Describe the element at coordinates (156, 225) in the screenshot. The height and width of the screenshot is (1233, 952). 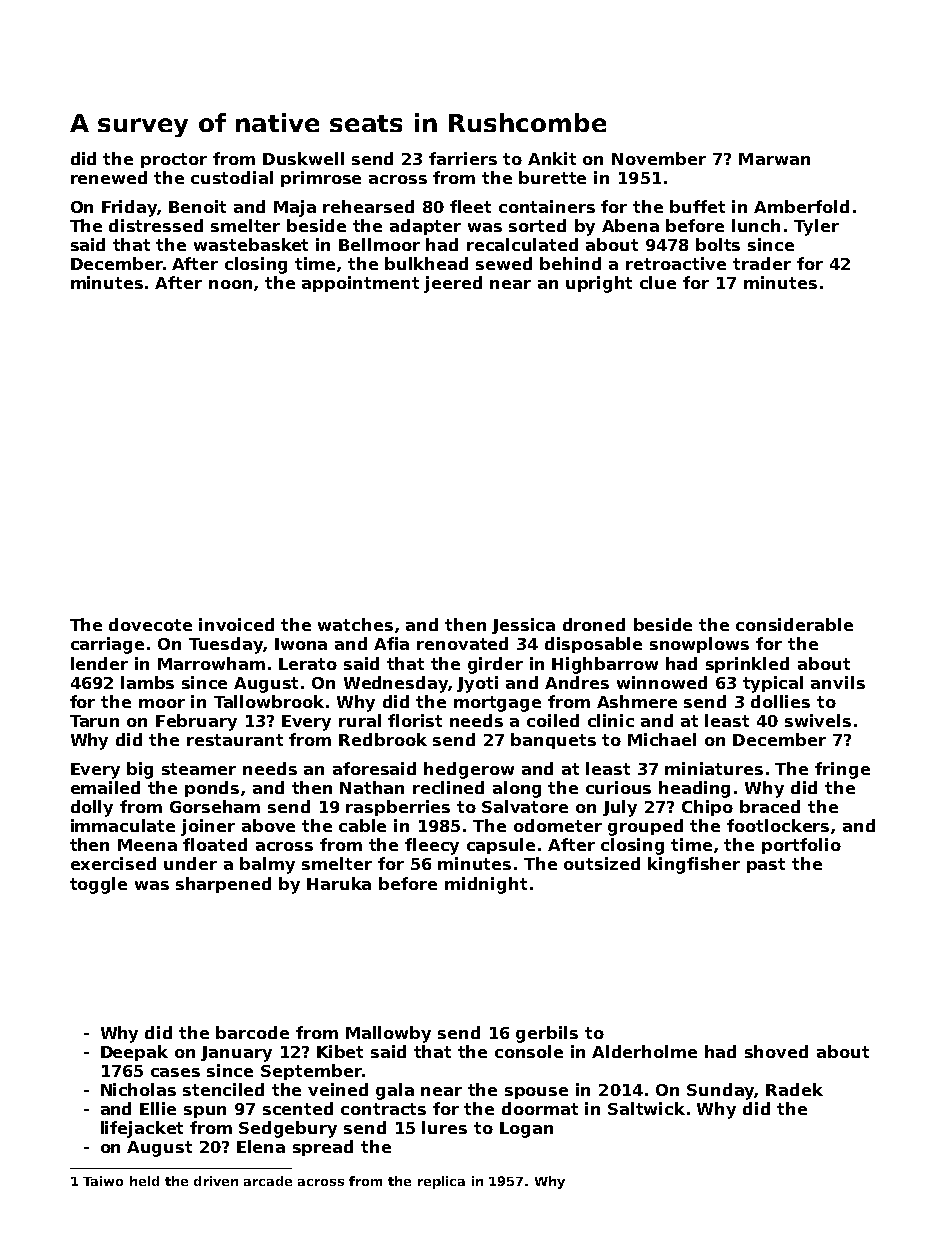
I see `distressed` at that location.
